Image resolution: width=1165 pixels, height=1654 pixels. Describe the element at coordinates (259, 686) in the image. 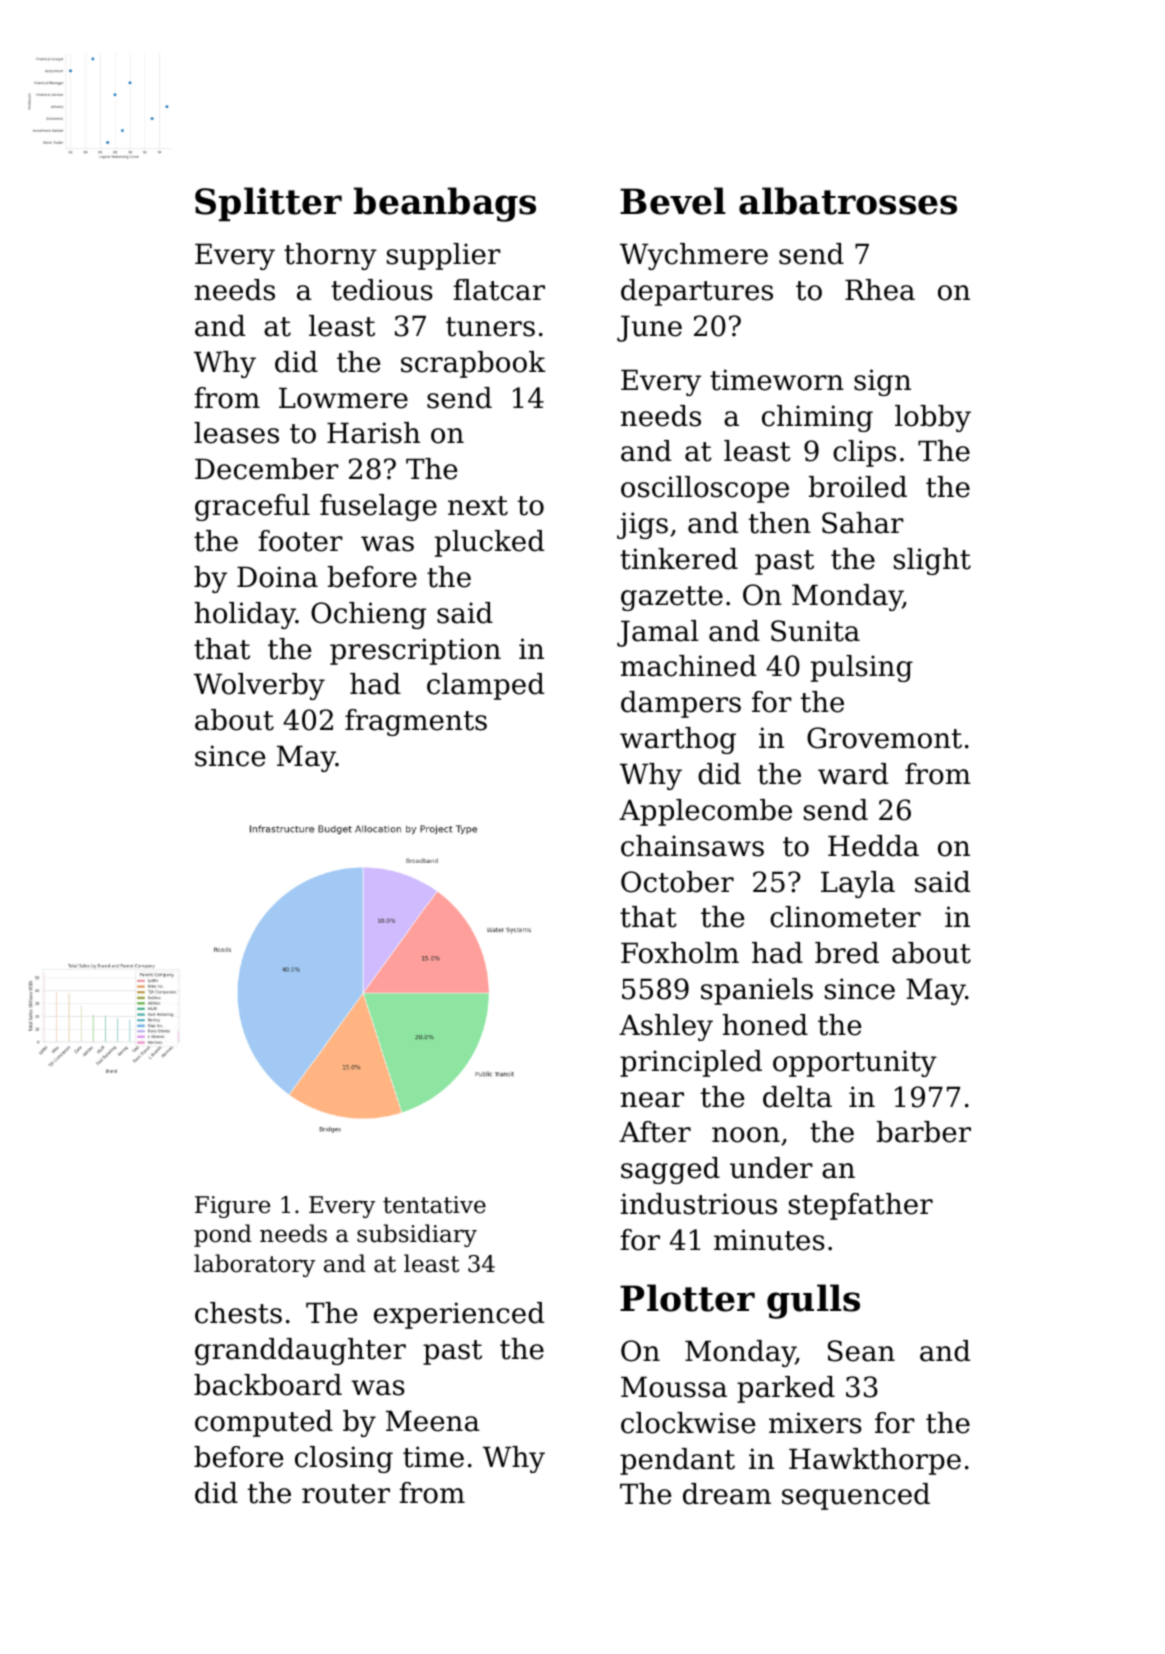

I see `Wolverby` at that location.
